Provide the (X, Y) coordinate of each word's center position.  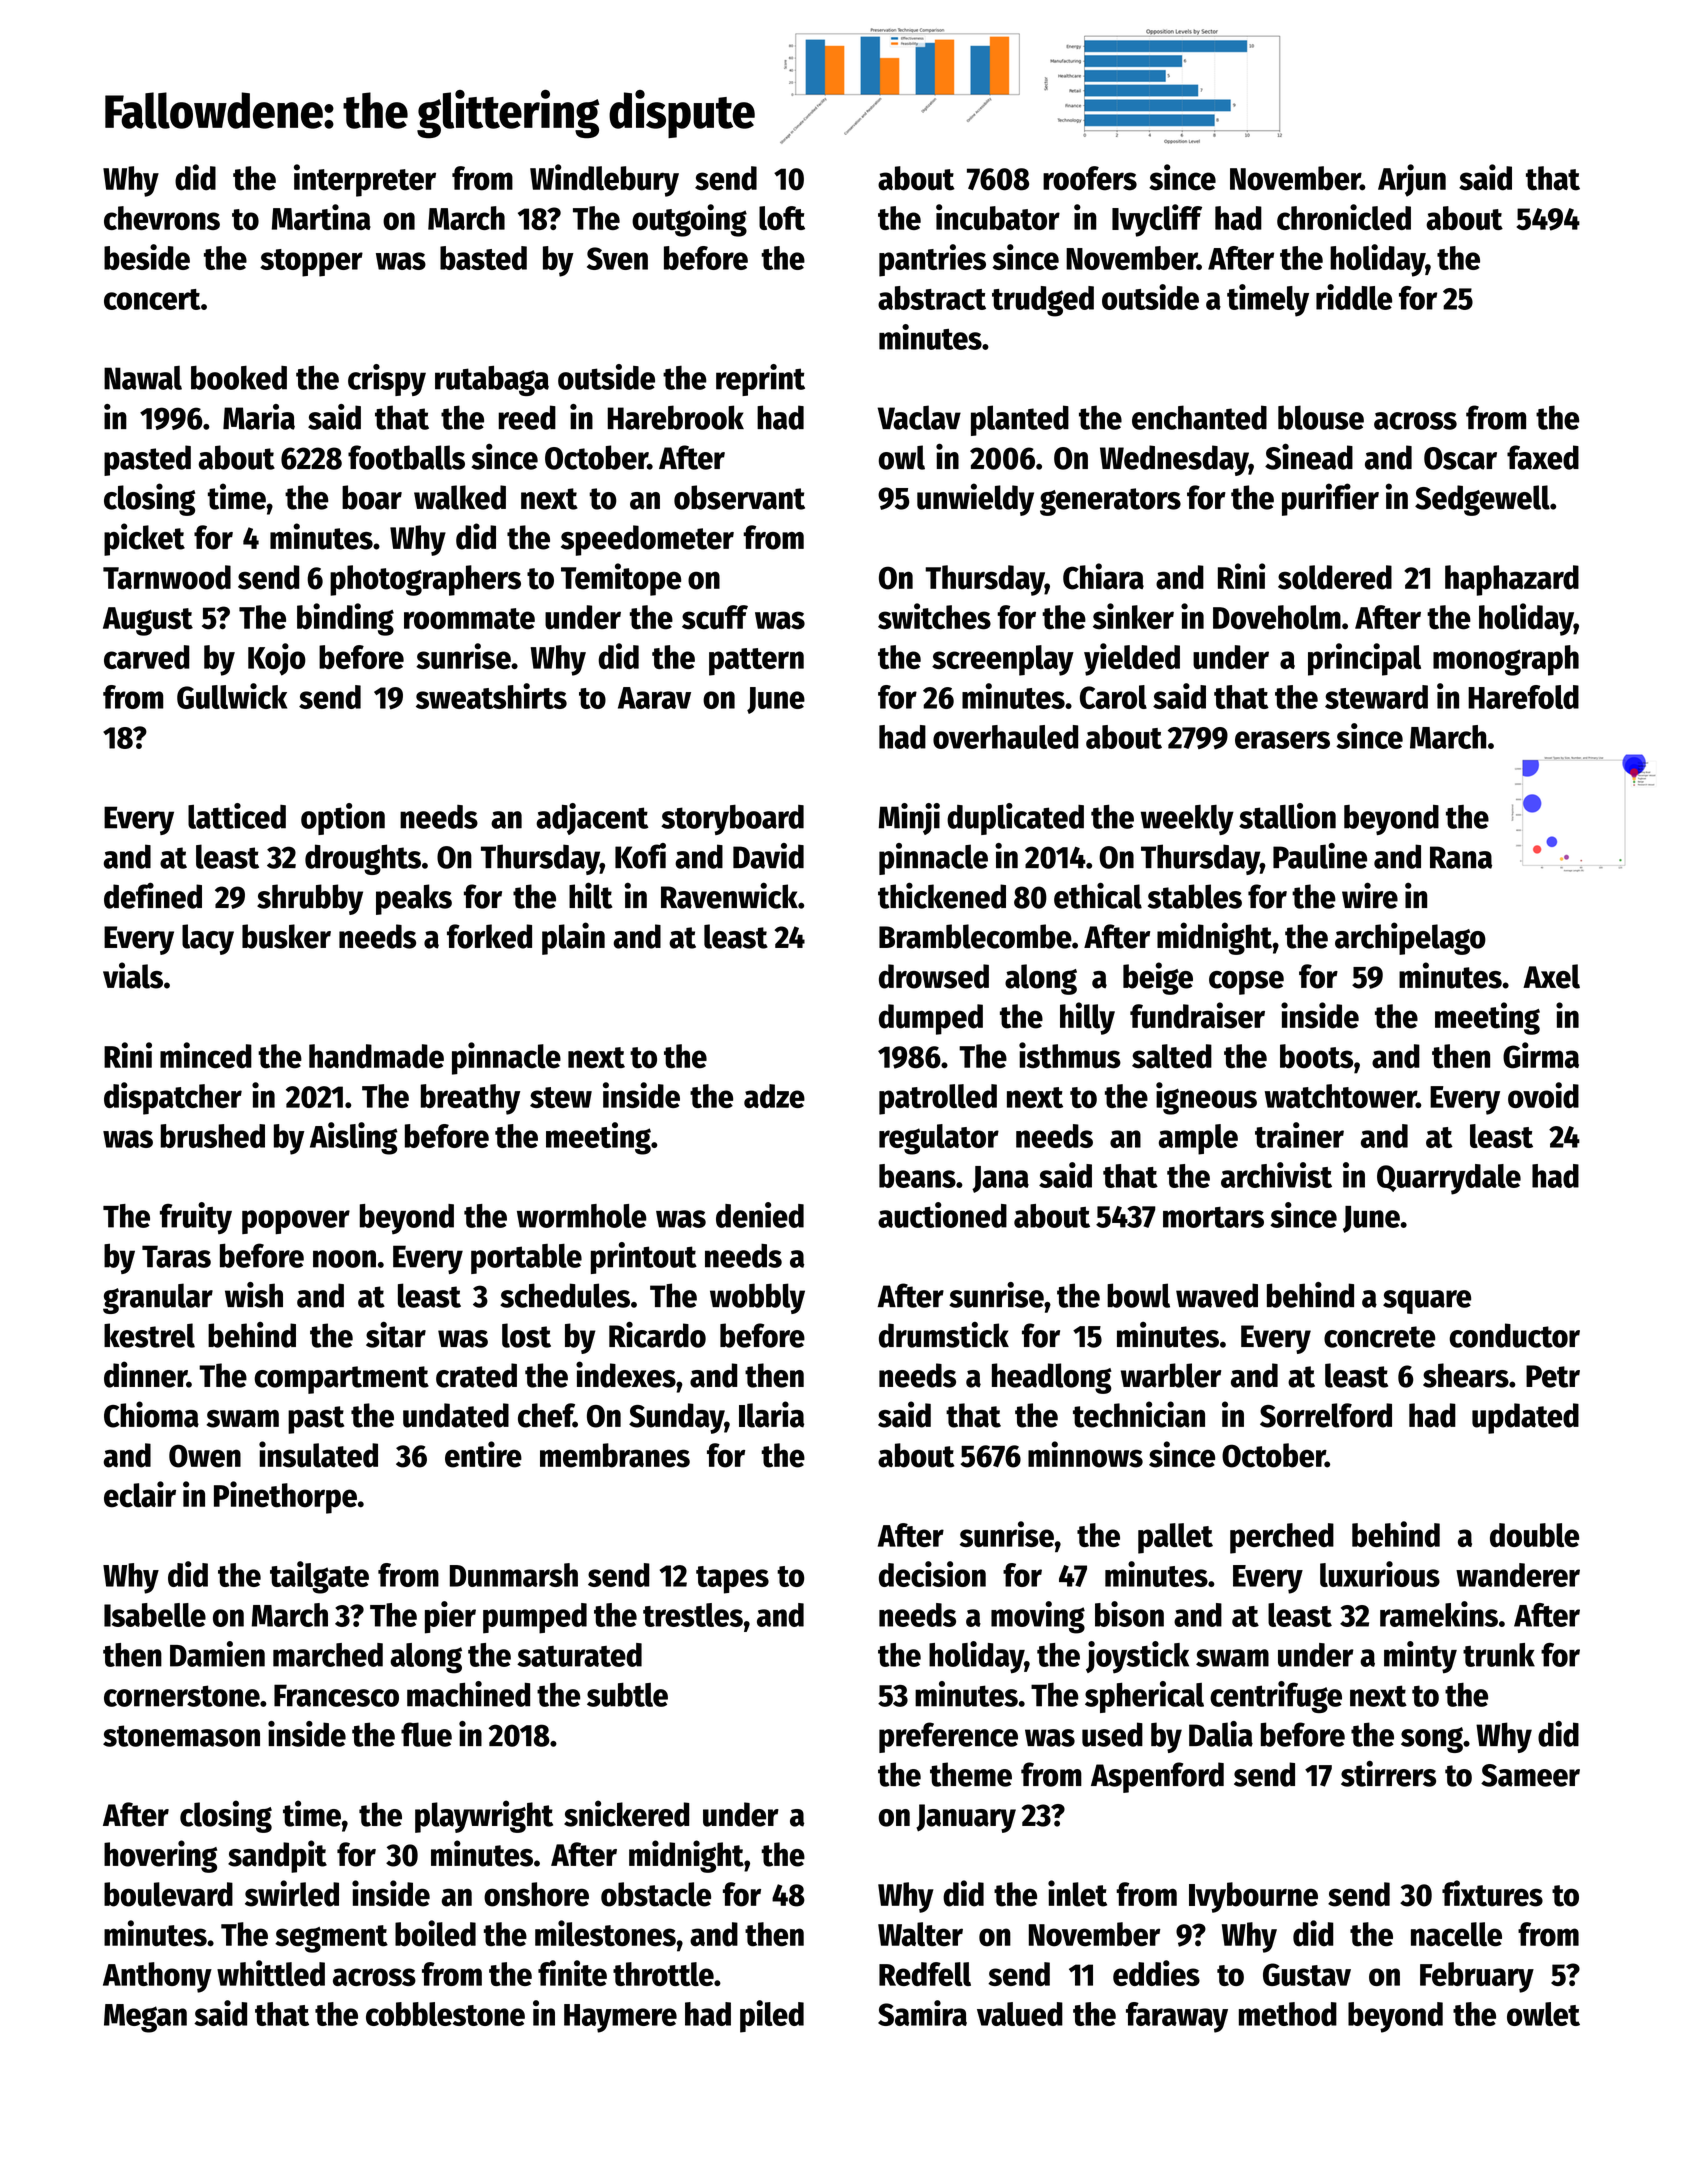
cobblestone (445, 2014)
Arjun (1412, 180)
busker (286, 936)
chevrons (162, 218)
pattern (756, 662)
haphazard (1512, 580)
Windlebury (604, 180)
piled (772, 2016)
